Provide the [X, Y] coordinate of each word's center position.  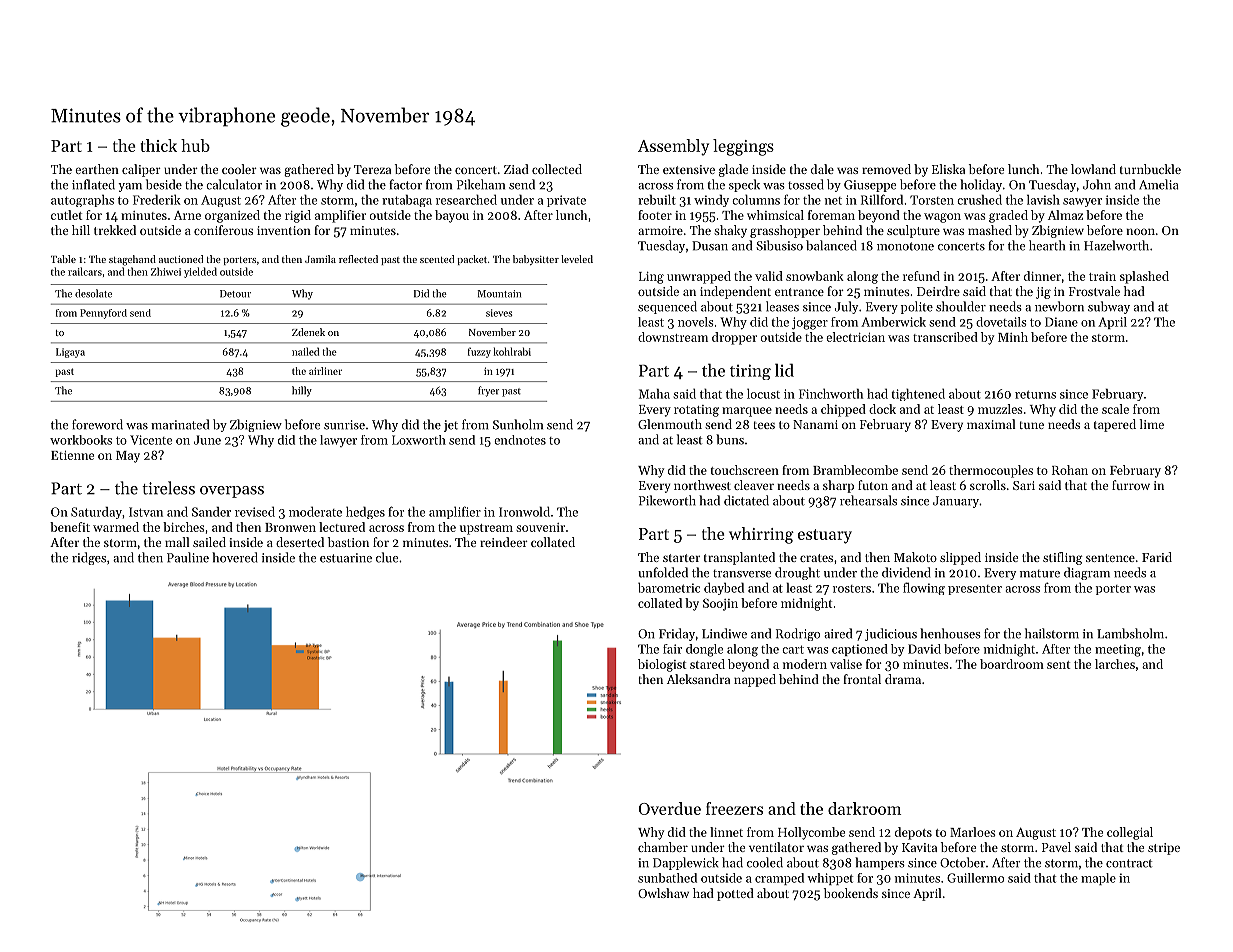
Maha [654, 394]
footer [655, 215]
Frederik [157, 200]
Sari [1024, 485]
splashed [1144, 277]
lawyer [338, 441]
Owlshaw [663, 893]
